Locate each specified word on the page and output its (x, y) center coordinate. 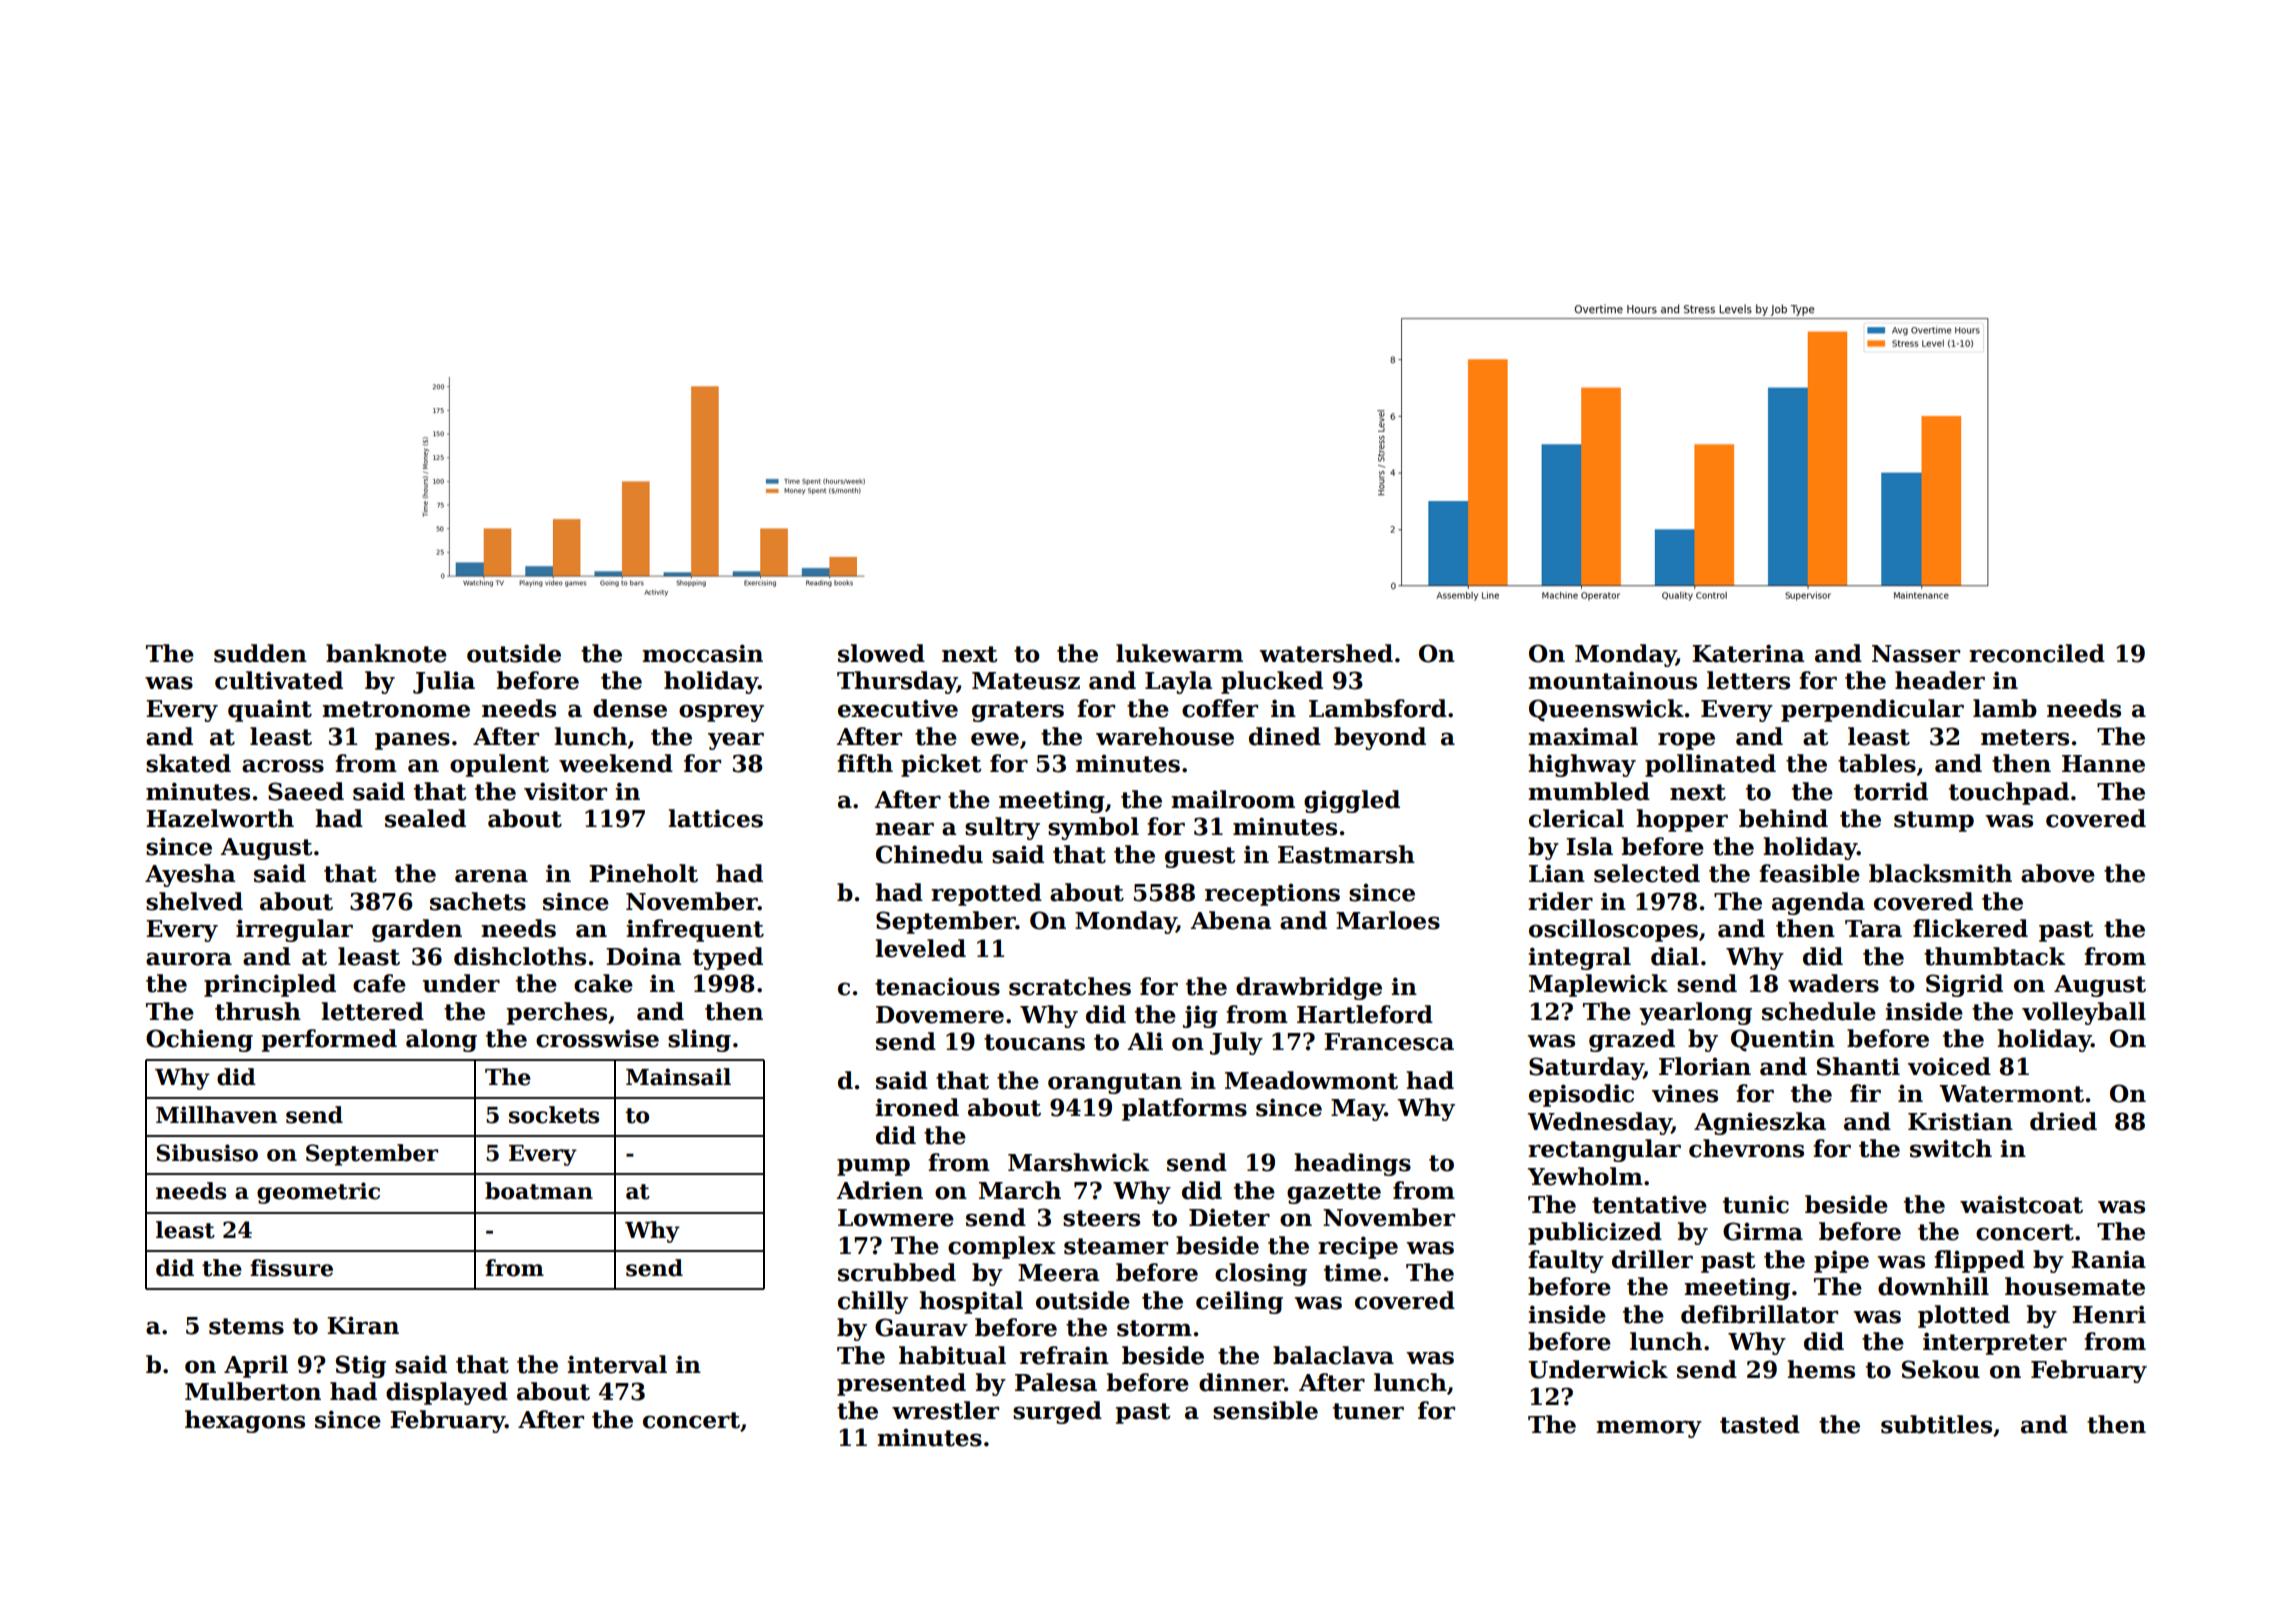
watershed (1326, 653)
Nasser (1916, 654)
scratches (1070, 986)
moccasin (702, 653)
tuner (1368, 1411)
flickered (1970, 928)
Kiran (363, 1325)
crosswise (597, 1038)
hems (1821, 1369)
